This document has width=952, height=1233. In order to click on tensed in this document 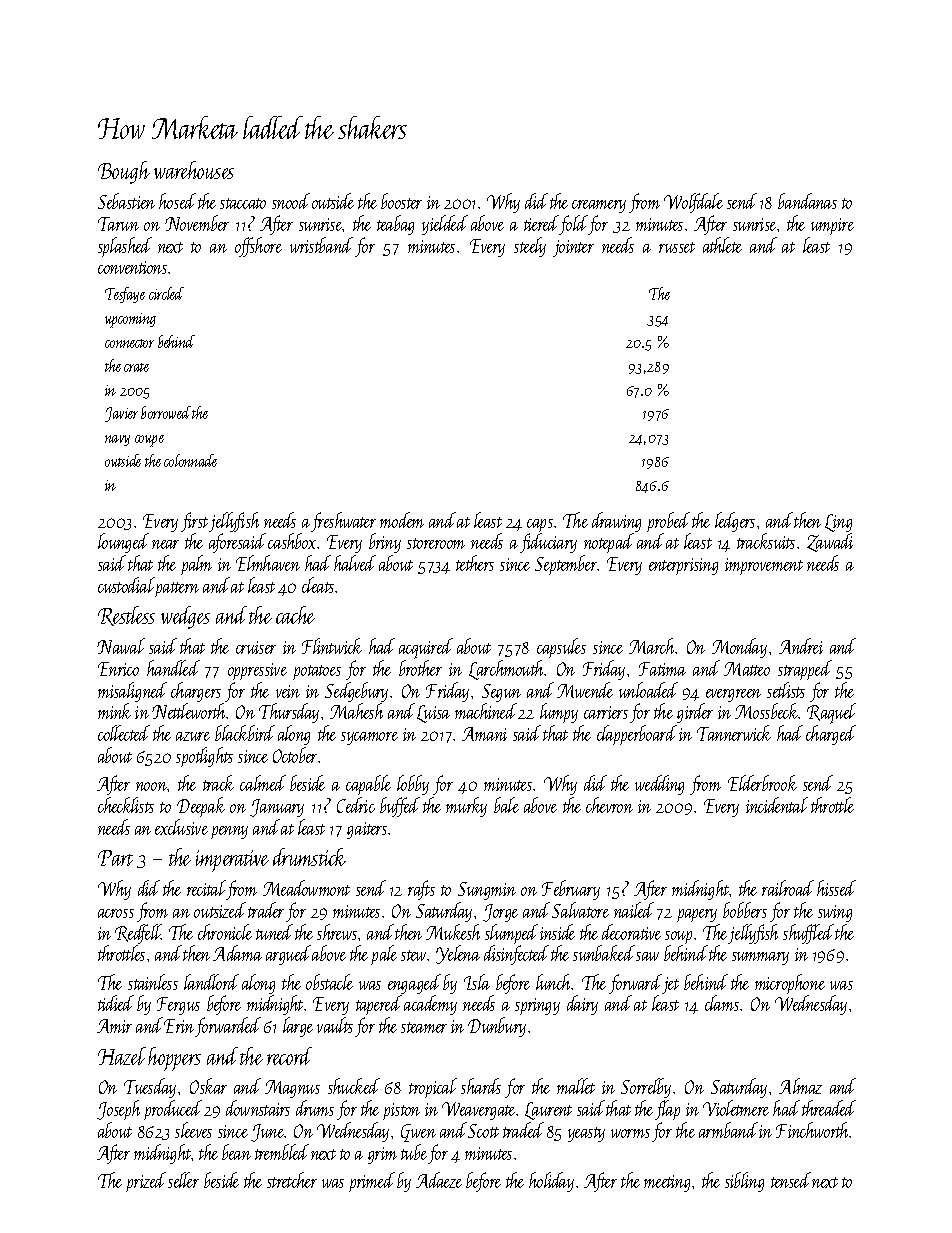, I will do `click(791, 1180)`.
